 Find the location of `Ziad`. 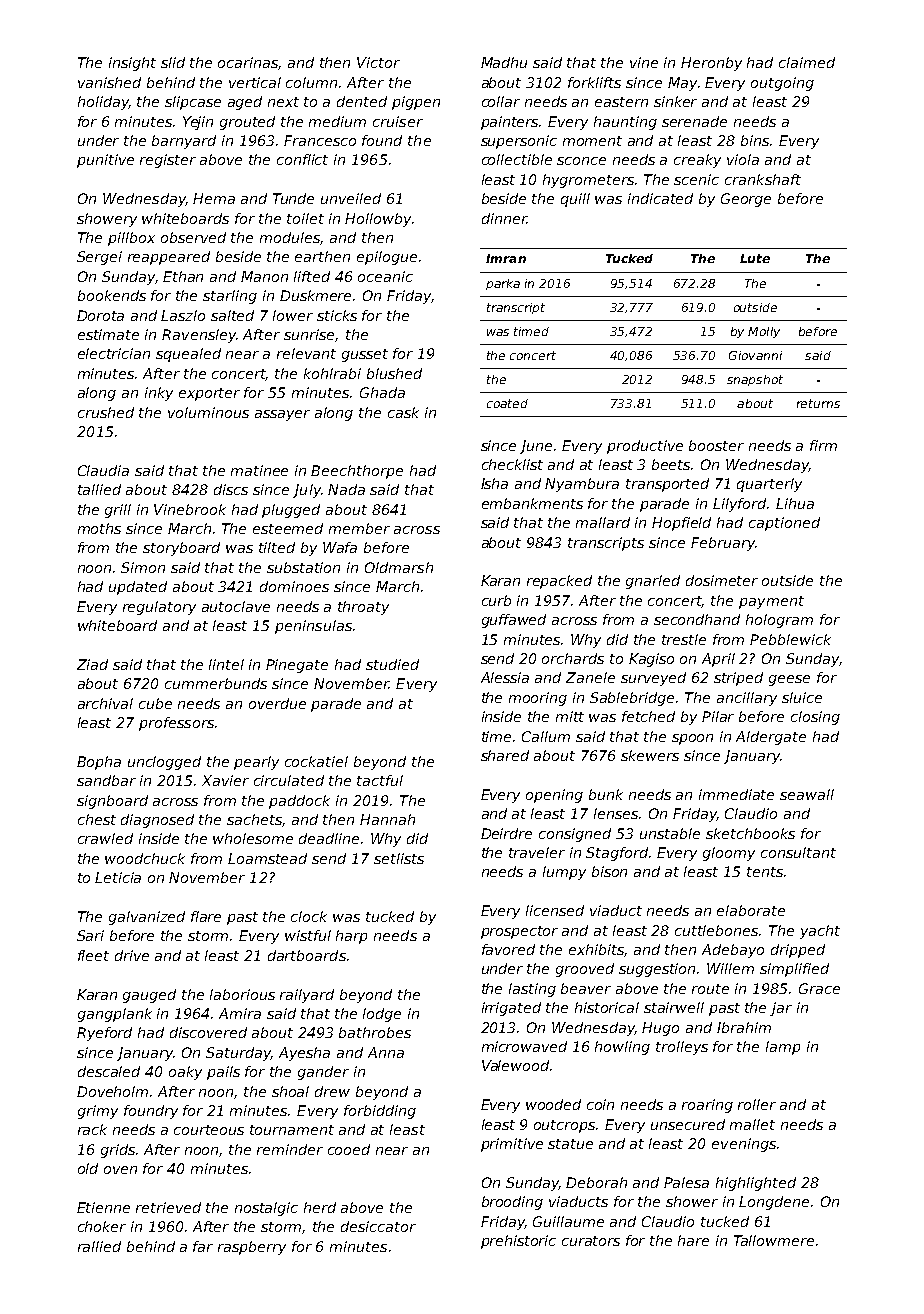

Ziad is located at coordinates (92, 664).
